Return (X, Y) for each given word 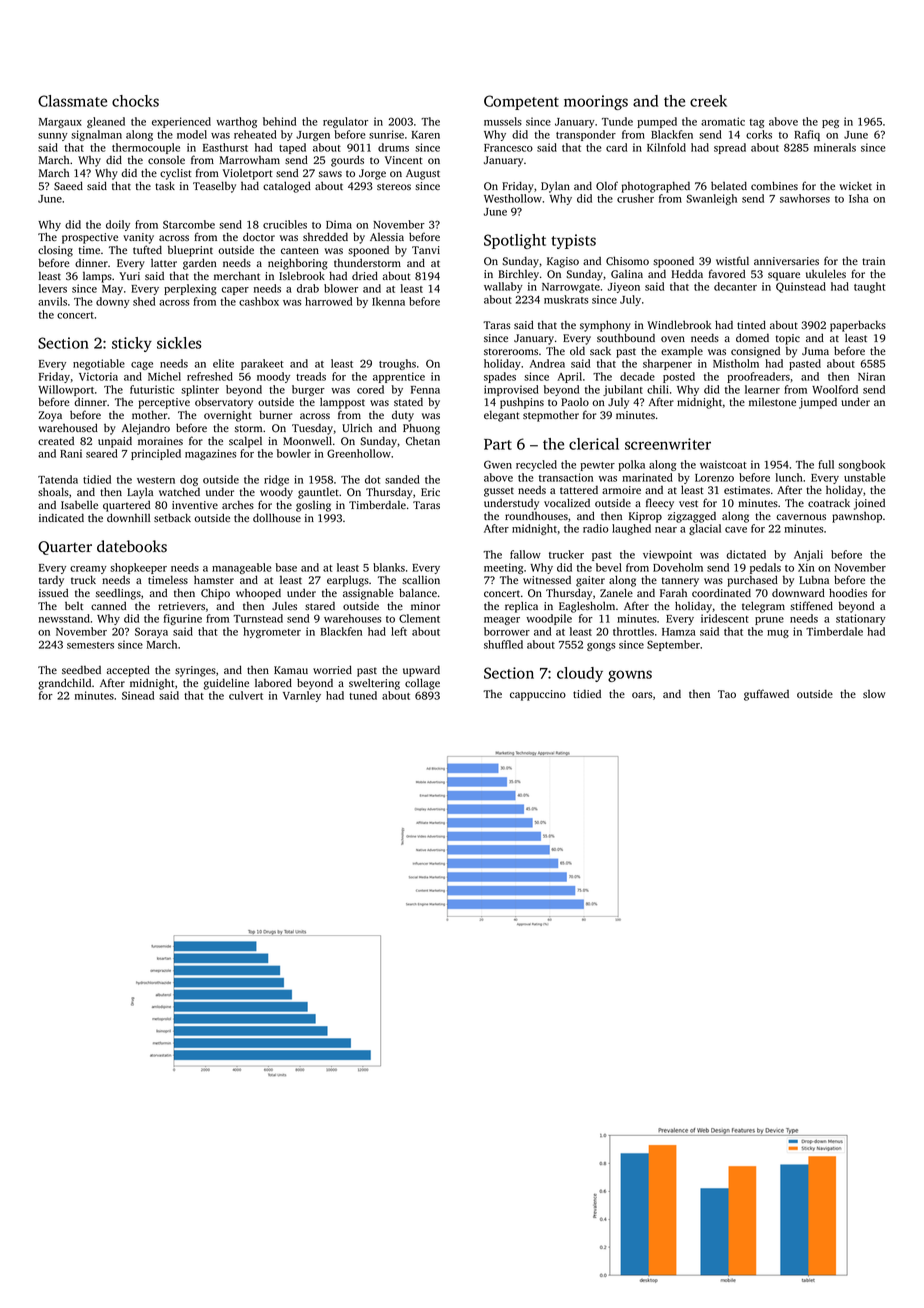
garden (200, 264)
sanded (402, 479)
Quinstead (801, 287)
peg (830, 124)
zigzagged (692, 517)
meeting (503, 568)
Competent (521, 102)
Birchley (519, 275)
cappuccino (538, 695)
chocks (135, 101)
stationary (861, 619)
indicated (61, 518)
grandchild (64, 684)
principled (156, 454)
